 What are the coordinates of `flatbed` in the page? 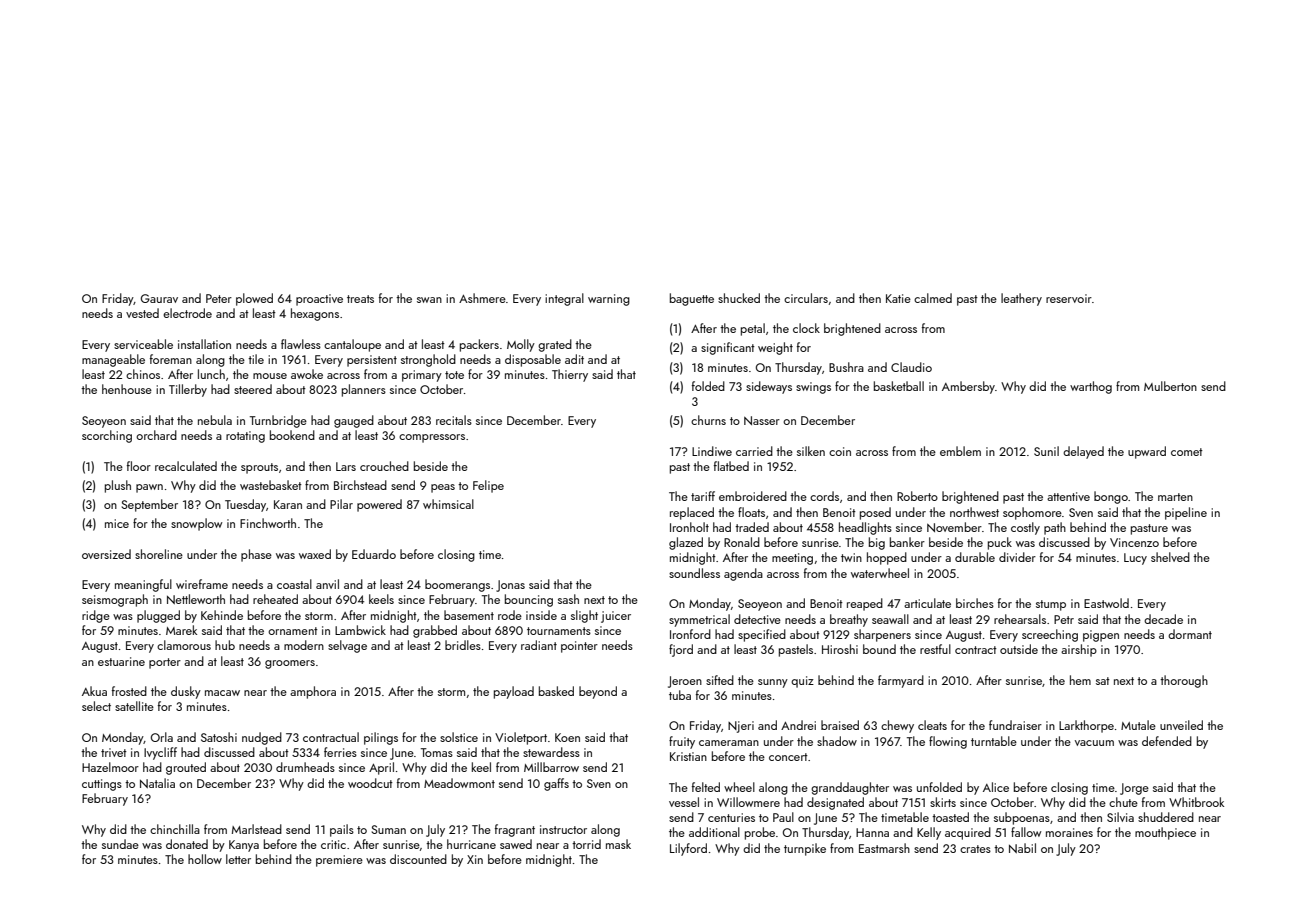 It's located at (731, 466).
